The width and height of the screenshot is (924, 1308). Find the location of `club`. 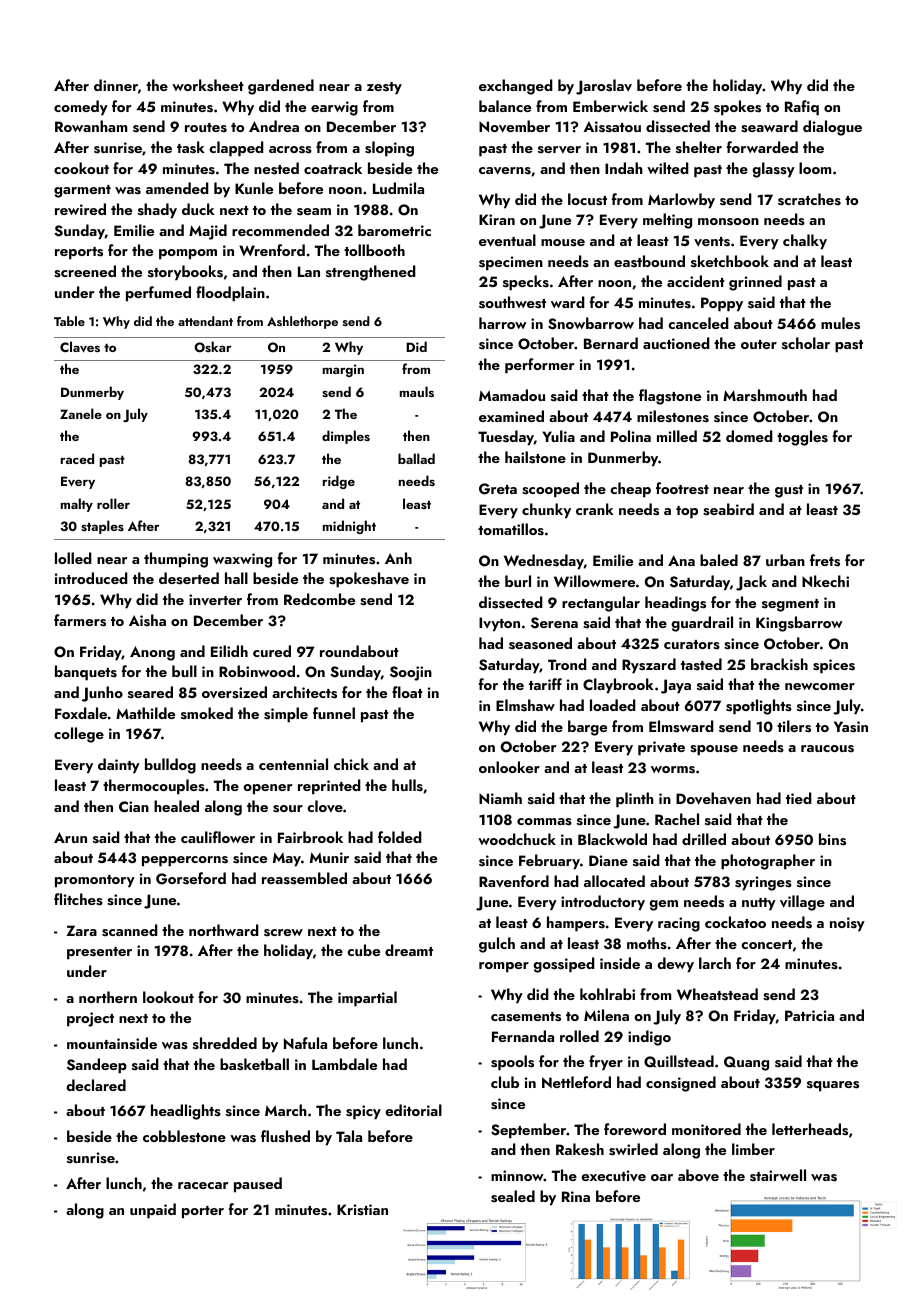

club is located at coordinates (505, 1082).
